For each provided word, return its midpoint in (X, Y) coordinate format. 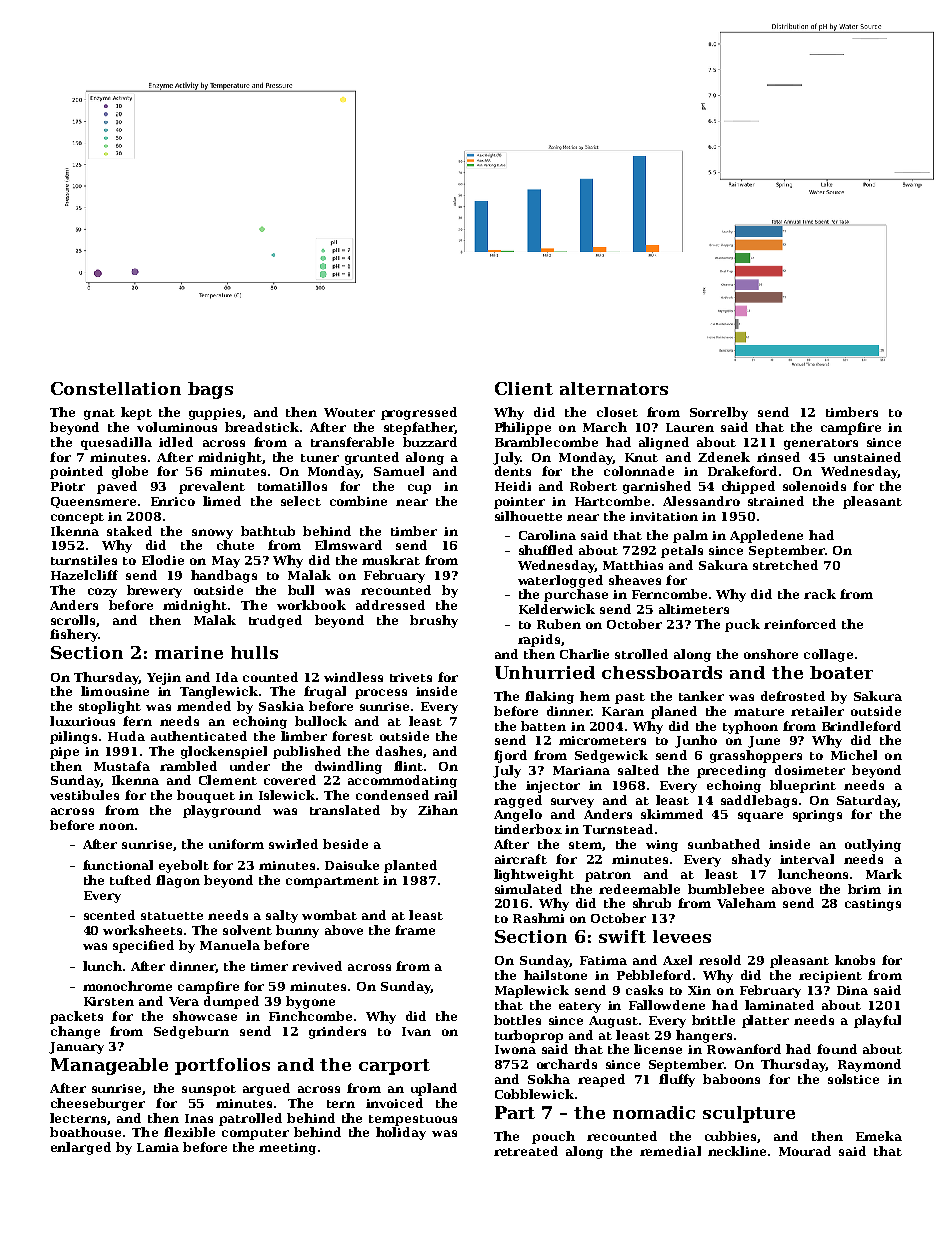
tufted (130, 880)
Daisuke (352, 865)
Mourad (805, 1151)
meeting (287, 1149)
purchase (576, 595)
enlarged (81, 1148)
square (760, 817)
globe (130, 472)
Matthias (633, 565)
